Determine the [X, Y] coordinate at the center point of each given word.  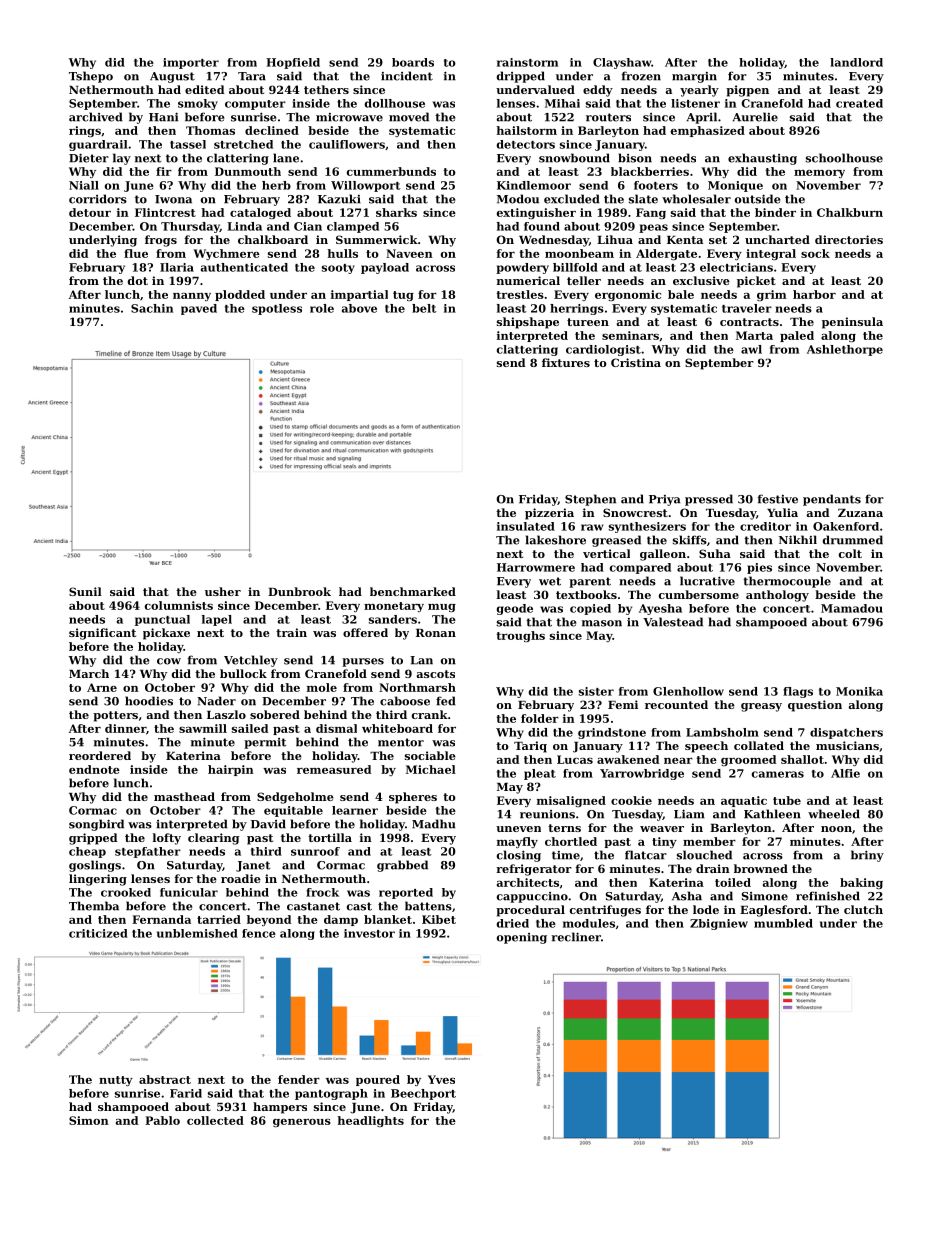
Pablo [162, 1120]
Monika [859, 691]
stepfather [148, 852]
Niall [84, 185]
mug [442, 608]
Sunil [85, 591]
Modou [518, 199]
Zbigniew [719, 924]
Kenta [685, 240]
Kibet [439, 919]
